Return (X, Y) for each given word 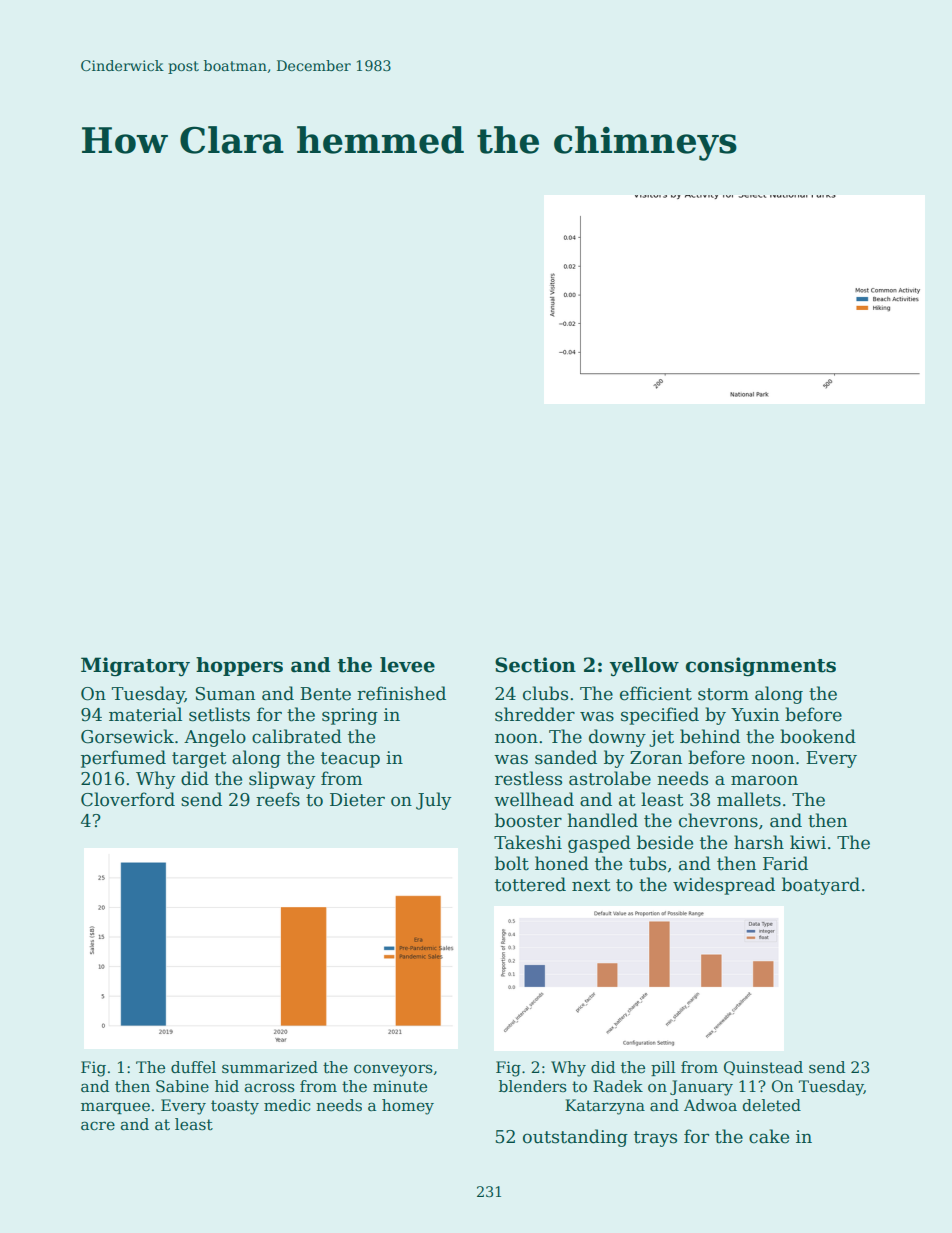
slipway (282, 780)
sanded (566, 757)
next (591, 885)
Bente (325, 694)
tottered (530, 884)
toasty (235, 1107)
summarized (270, 1067)
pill (663, 1068)
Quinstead (763, 1068)
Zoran (656, 758)
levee (407, 665)
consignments (761, 667)
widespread (724, 886)
